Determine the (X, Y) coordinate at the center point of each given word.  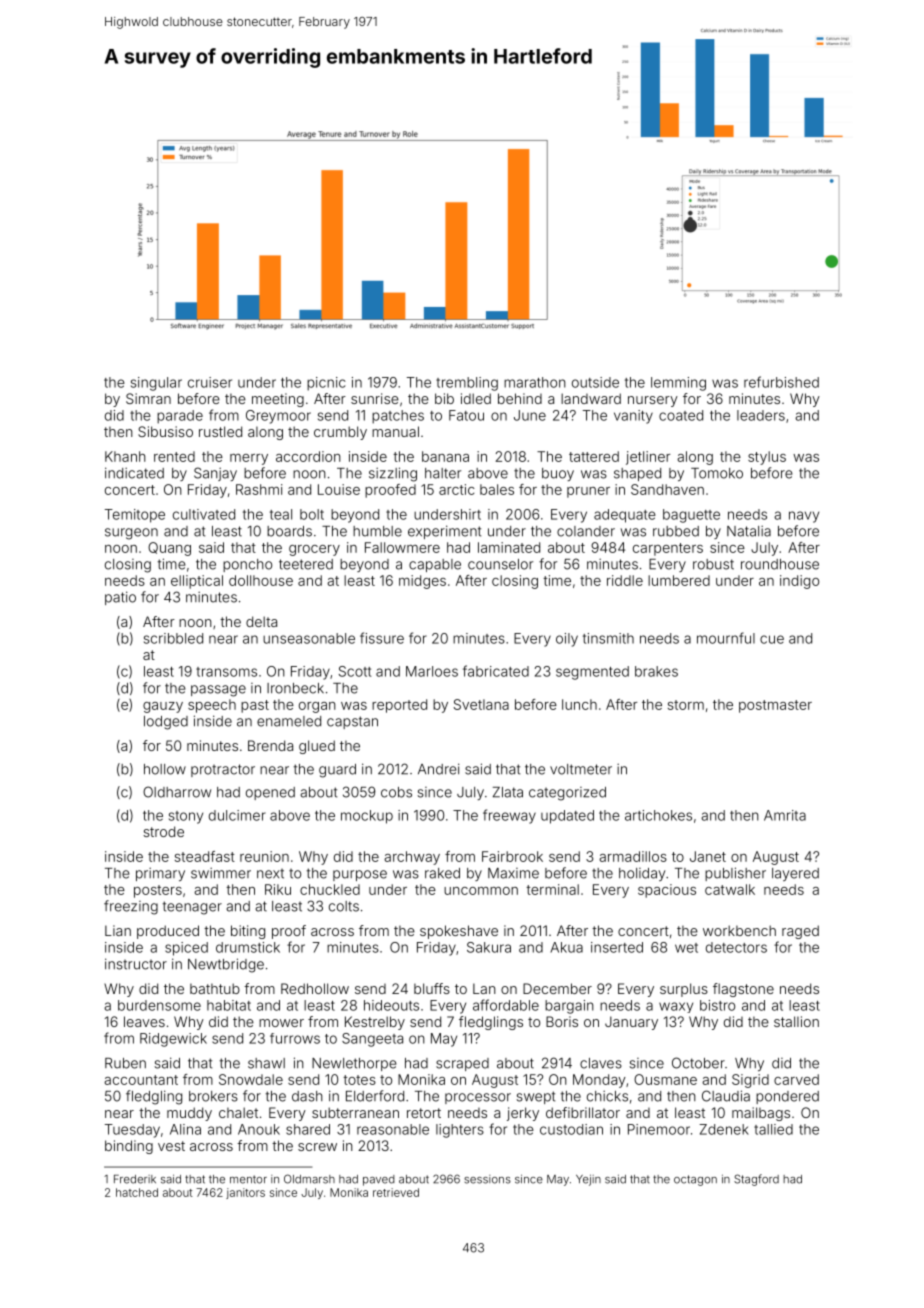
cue (772, 639)
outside (595, 382)
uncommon (481, 891)
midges (422, 582)
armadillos (633, 856)
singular (156, 384)
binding (129, 1147)
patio (120, 598)
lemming (678, 384)
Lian (118, 930)
